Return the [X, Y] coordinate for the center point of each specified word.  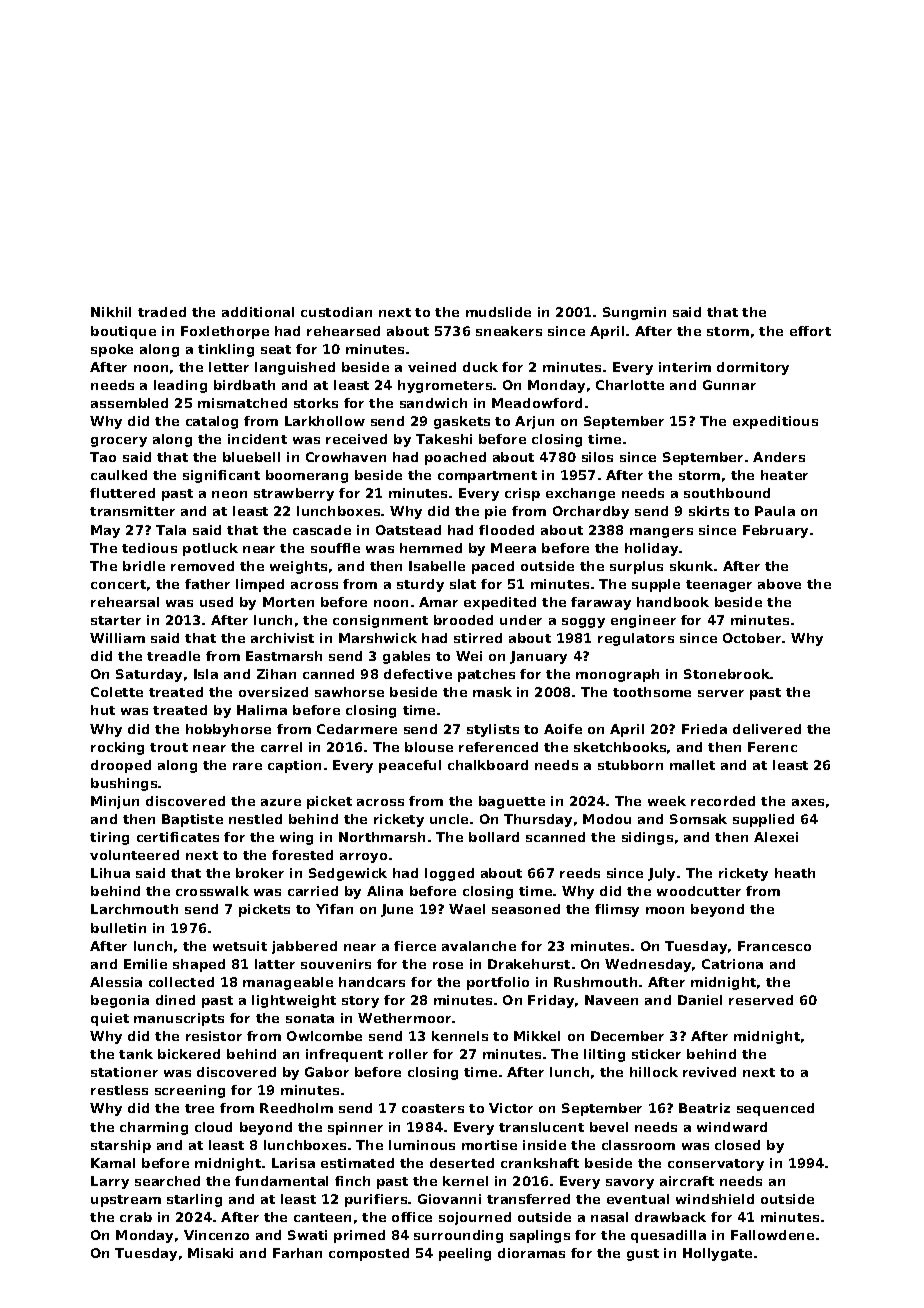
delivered [767, 729]
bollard [494, 837]
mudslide [498, 312]
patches [486, 675]
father [207, 584]
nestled [255, 819]
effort [810, 331]
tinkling [226, 350]
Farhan [297, 1253]
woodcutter [699, 891]
